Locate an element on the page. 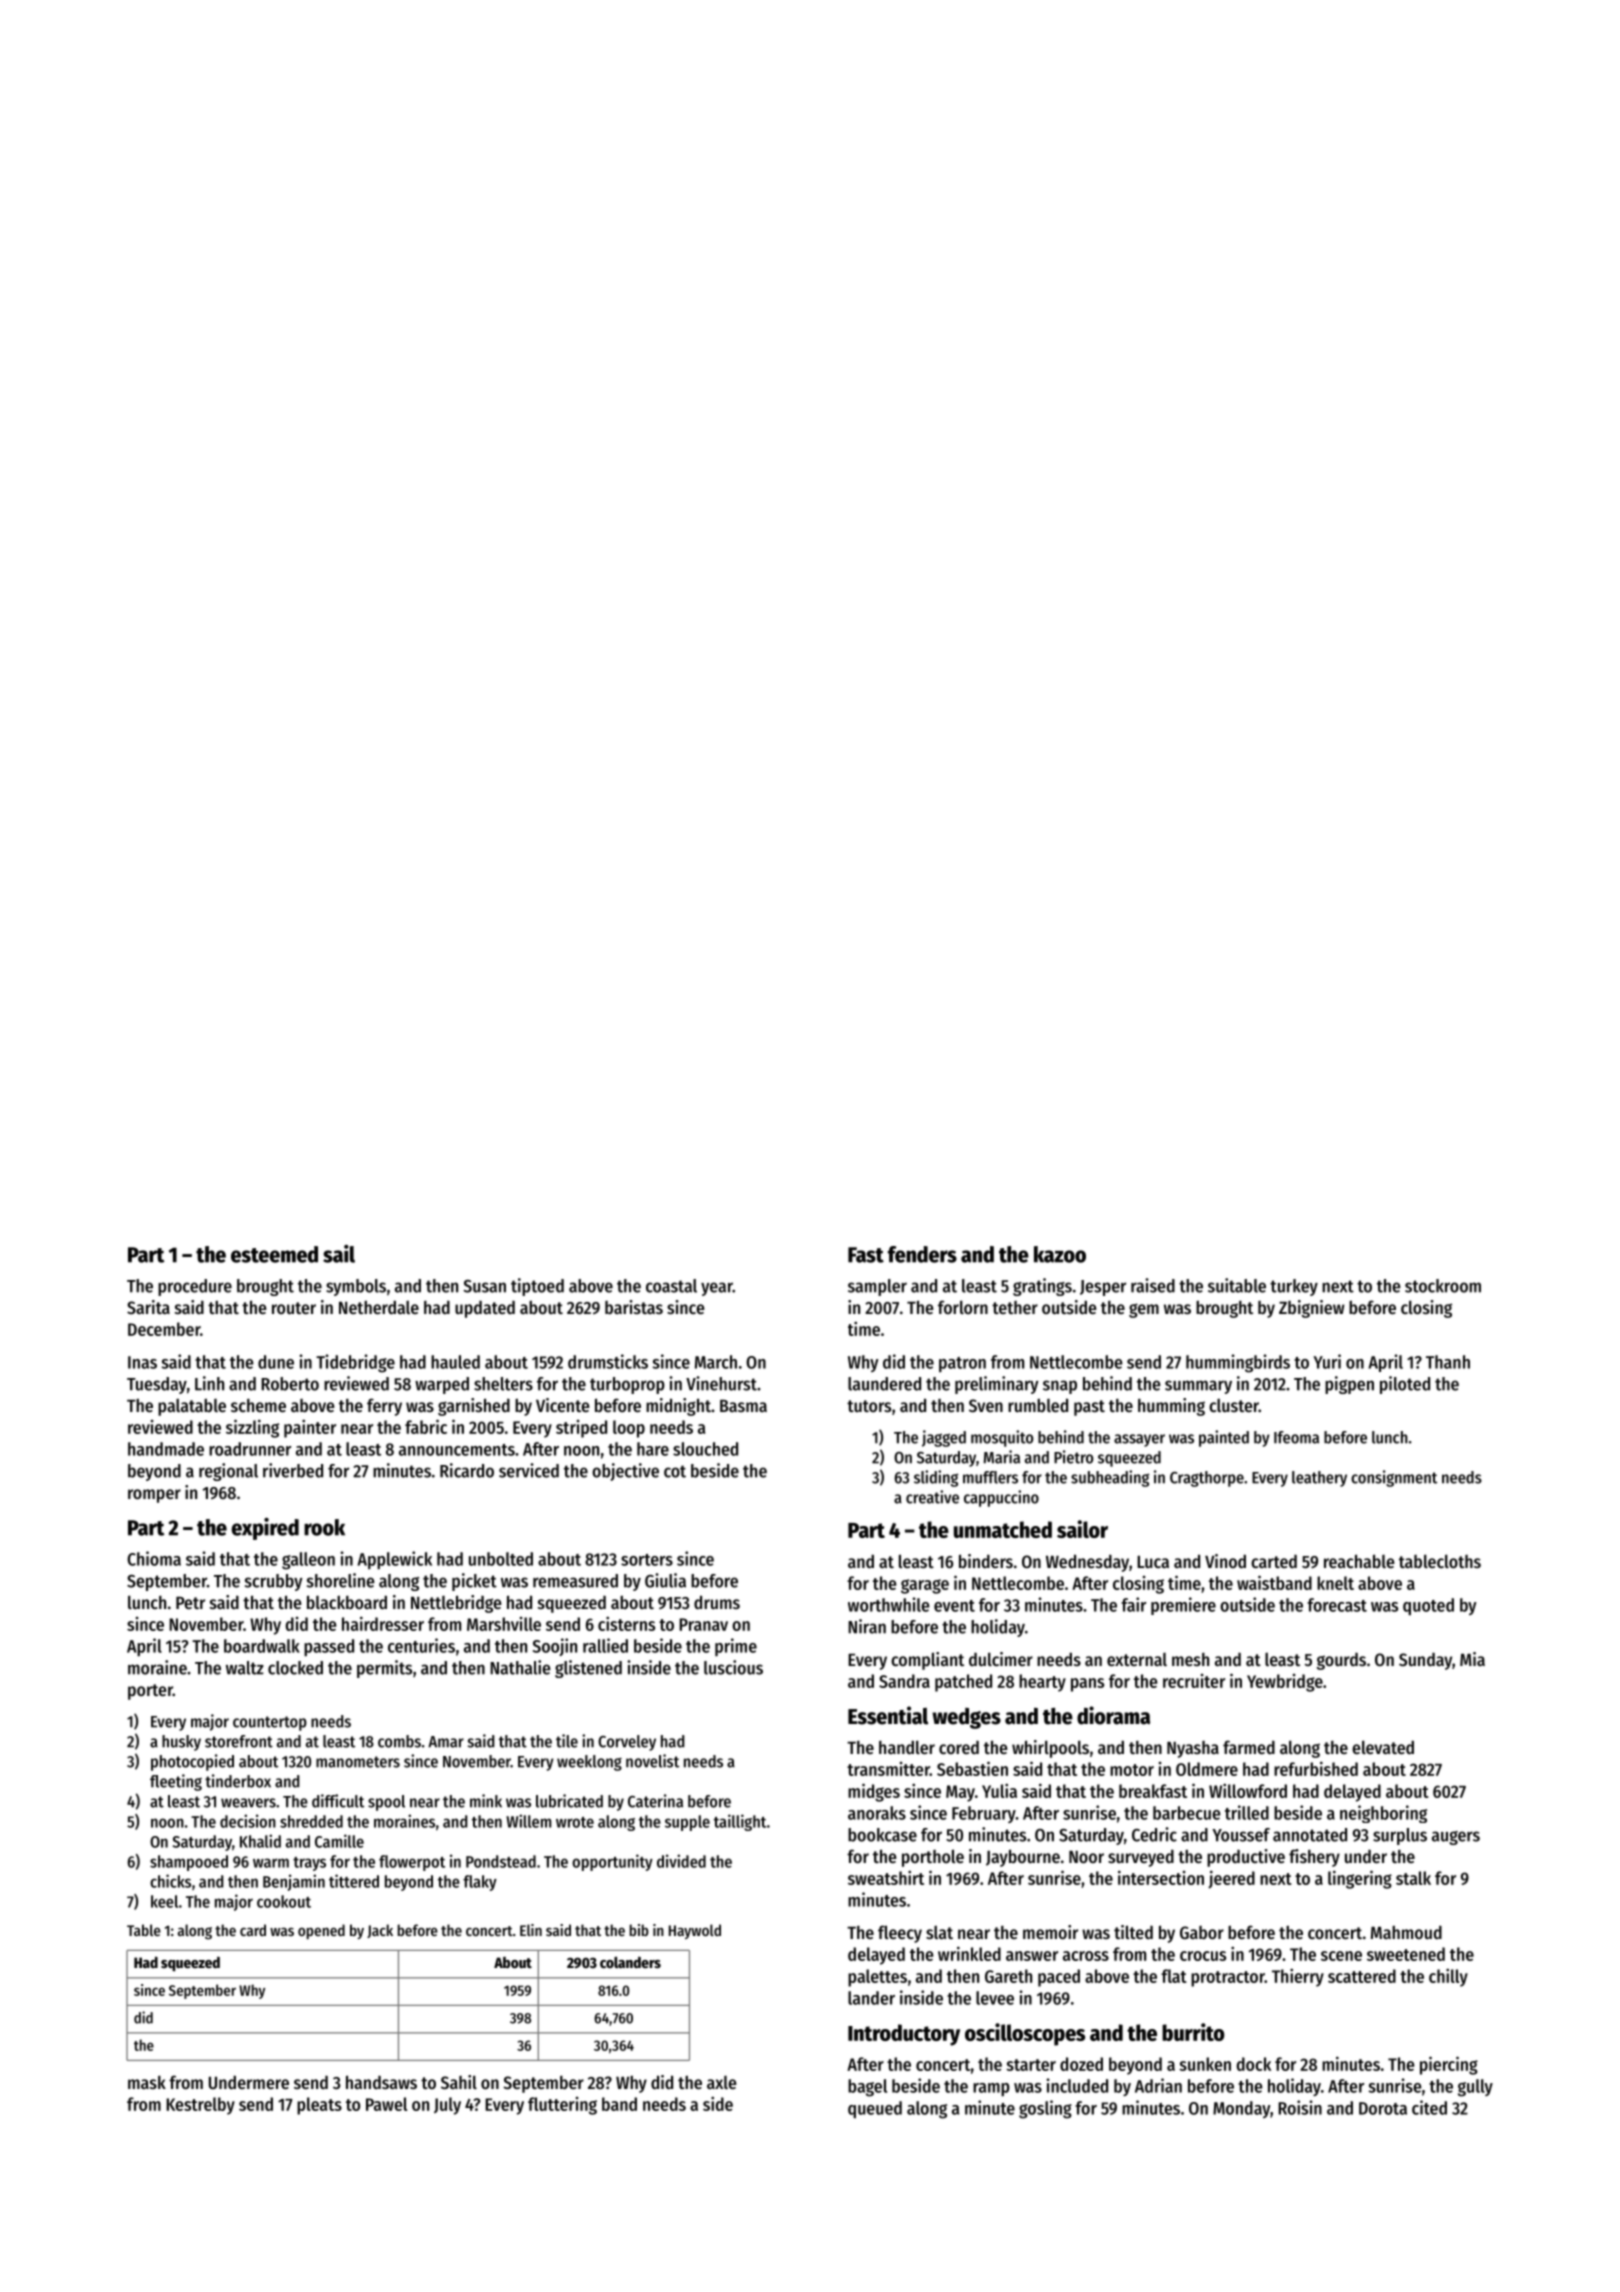  across is located at coordinates (1086, 1956).
